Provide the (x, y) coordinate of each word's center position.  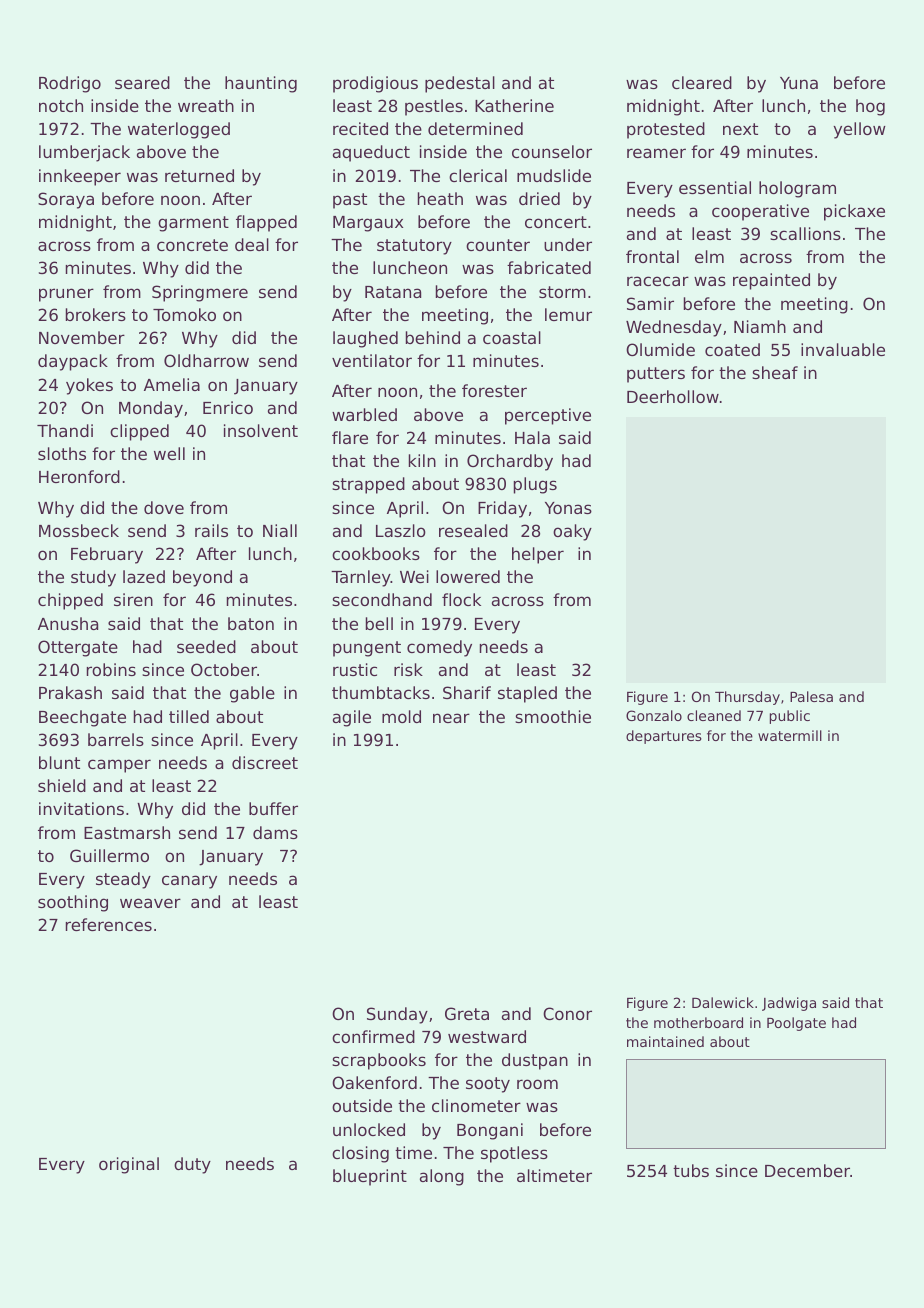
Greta (467, 1013)
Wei (414, 576)
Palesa (811, 696)
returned (199, 175)
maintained (665, 1041)
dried (539, 198)
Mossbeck (79, 530)
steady (123, 880)
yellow (859, 130)
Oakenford (374, 1082)
